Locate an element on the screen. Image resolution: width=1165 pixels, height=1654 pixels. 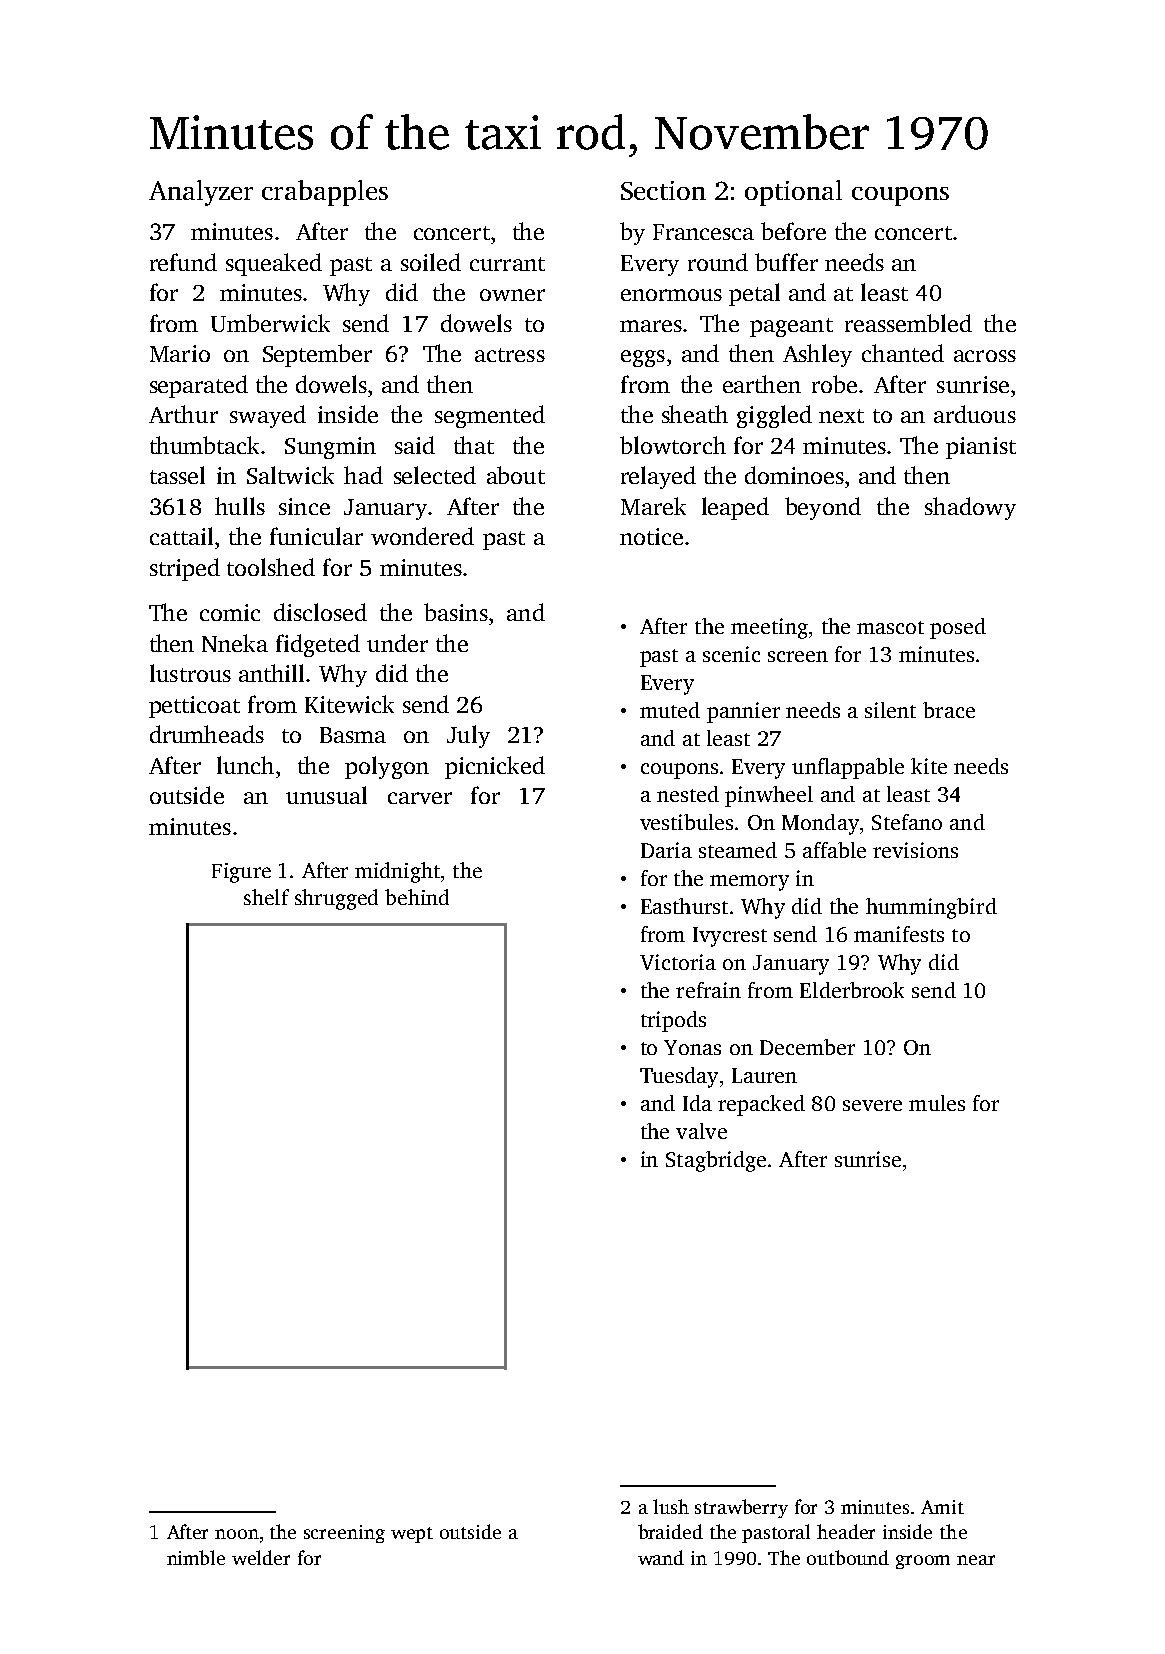
affable is located at coordinates (834, 850).
